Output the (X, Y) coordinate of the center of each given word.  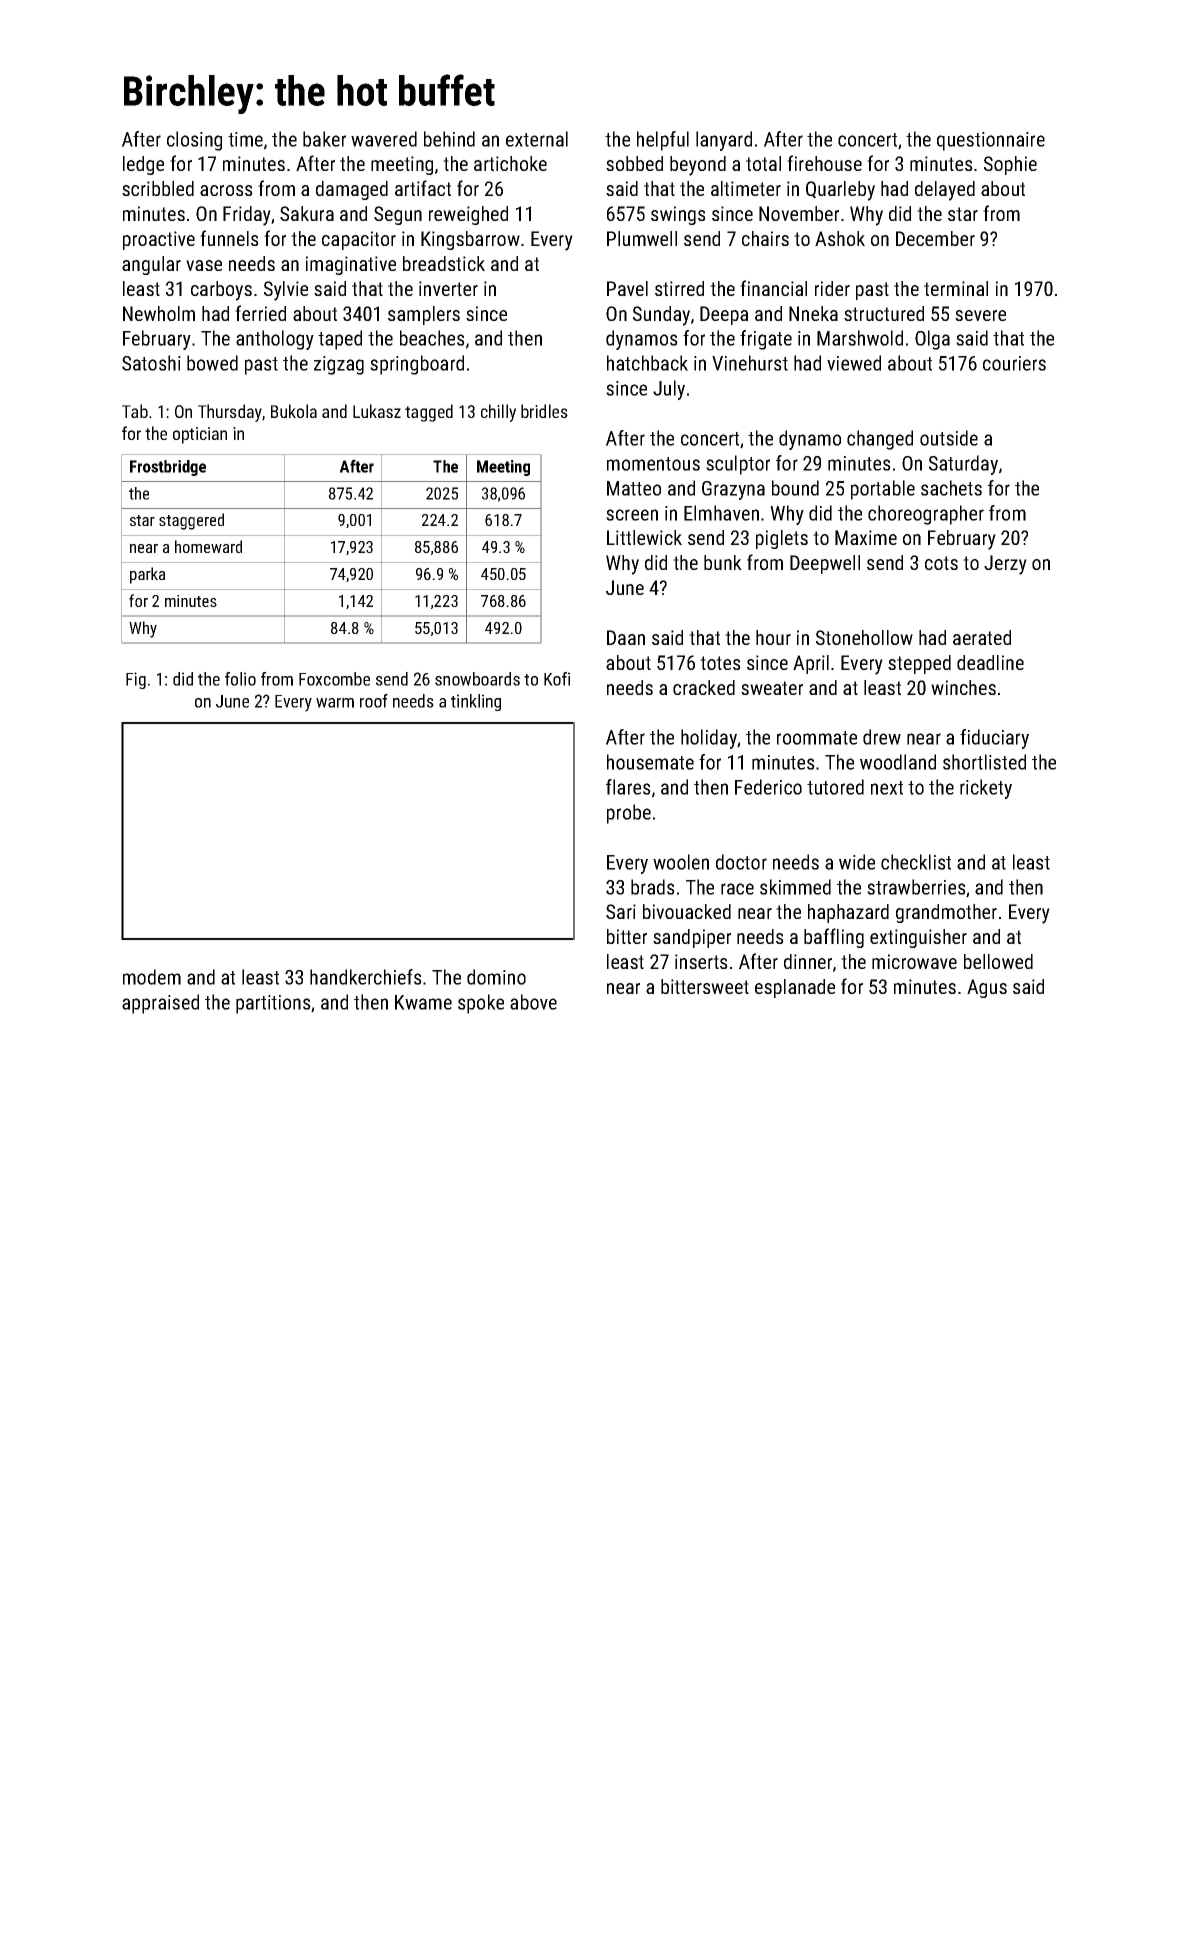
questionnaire (991, 141)
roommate (817, 738)
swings (678, 215)
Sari (621, 911)
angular (151, 265)
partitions (273, 1004)
